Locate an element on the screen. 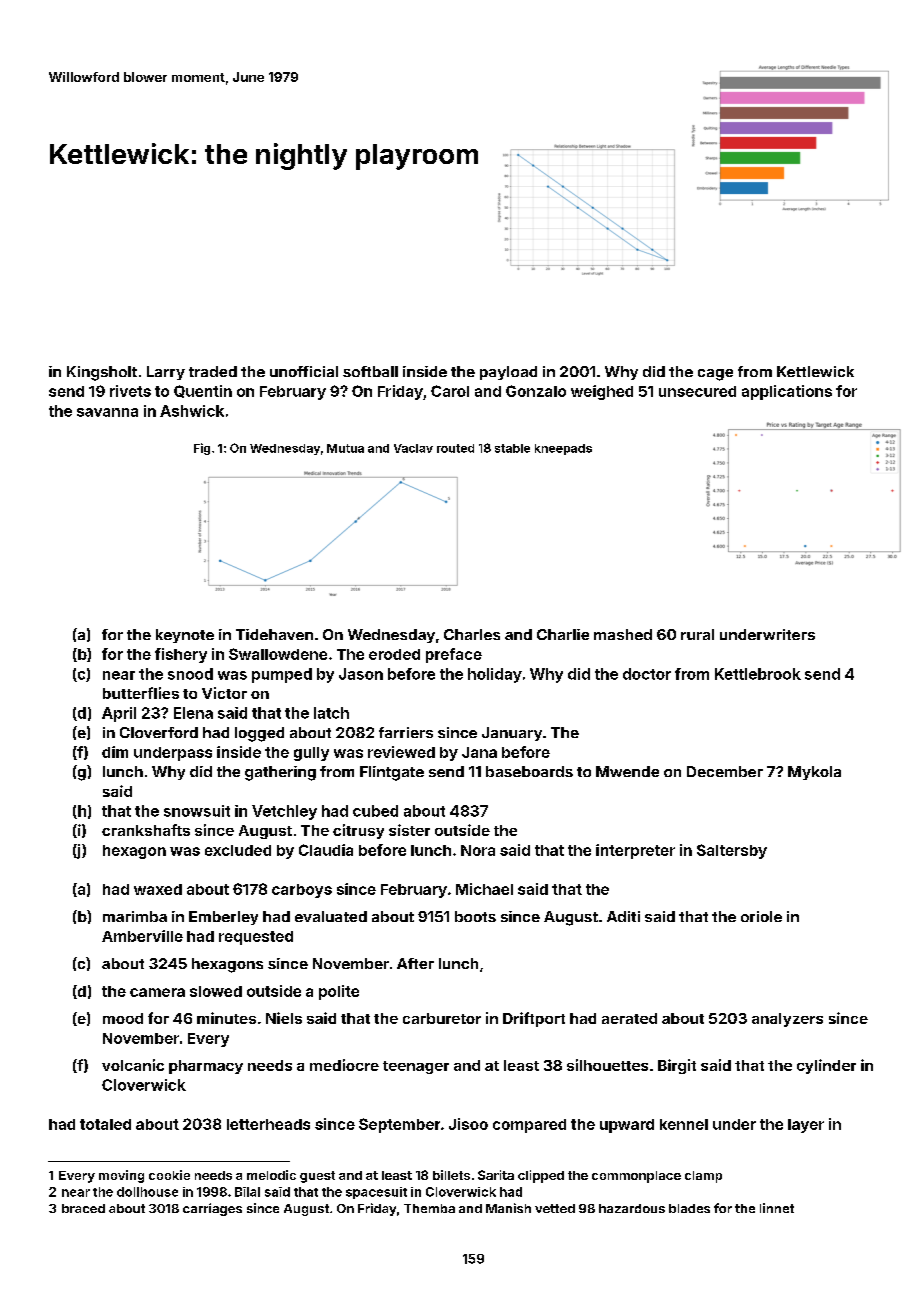 The image size is (924, 1314). traded is located at coordinates (213, 371).
